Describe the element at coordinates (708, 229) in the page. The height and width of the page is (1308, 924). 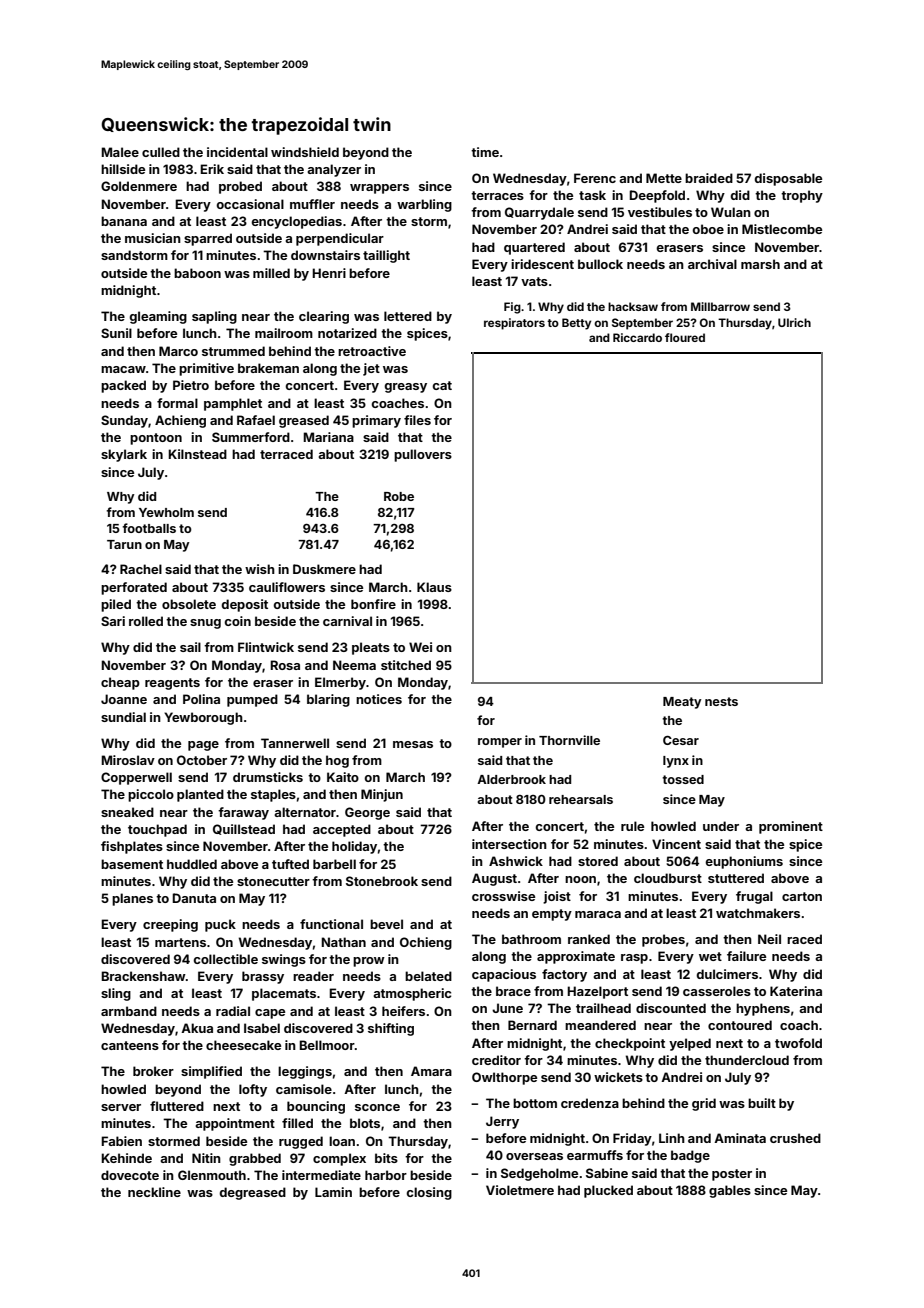
I see `oboe` at that location.
